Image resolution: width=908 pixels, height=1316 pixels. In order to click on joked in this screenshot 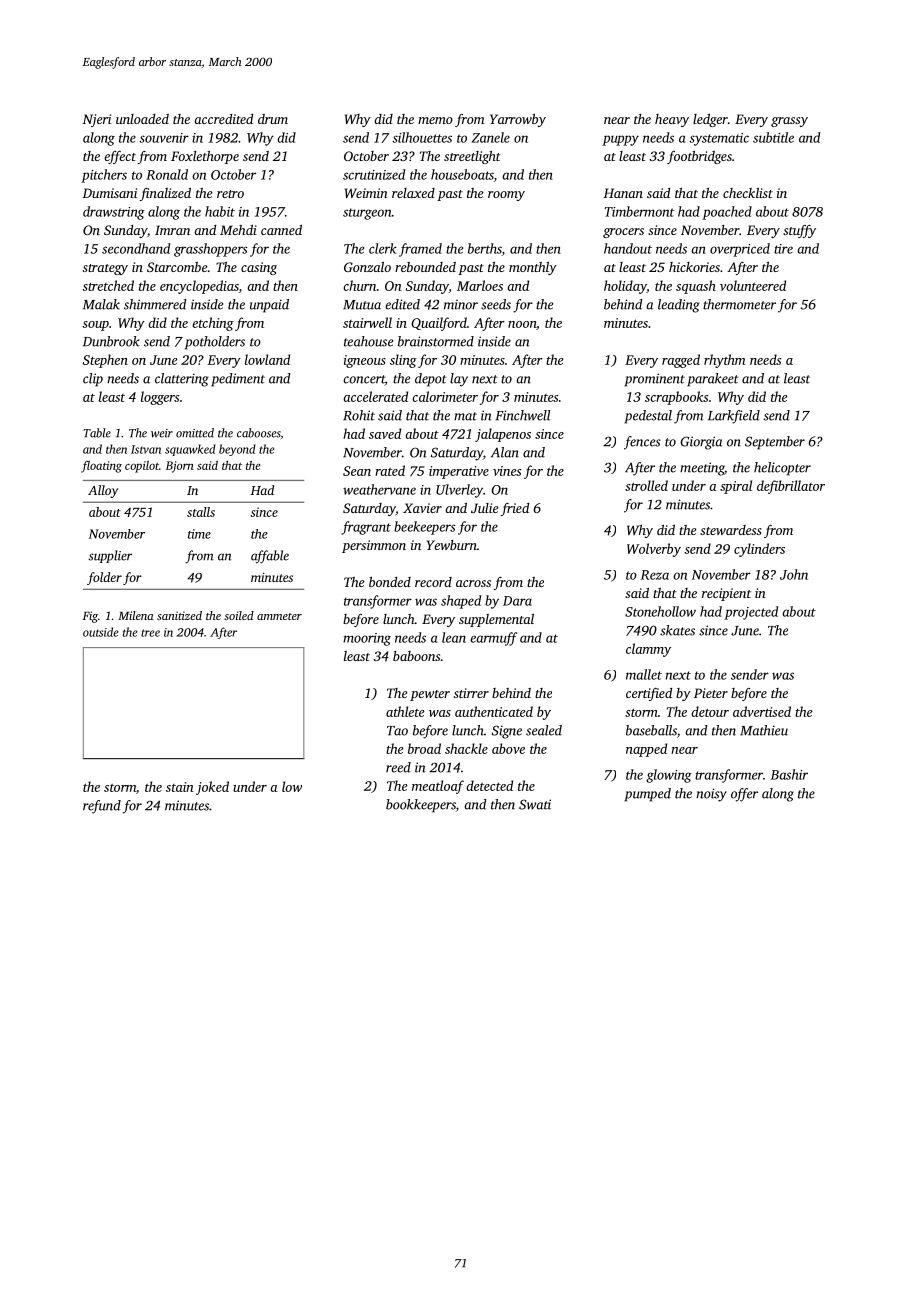, I will do `click(212, 788)`.
